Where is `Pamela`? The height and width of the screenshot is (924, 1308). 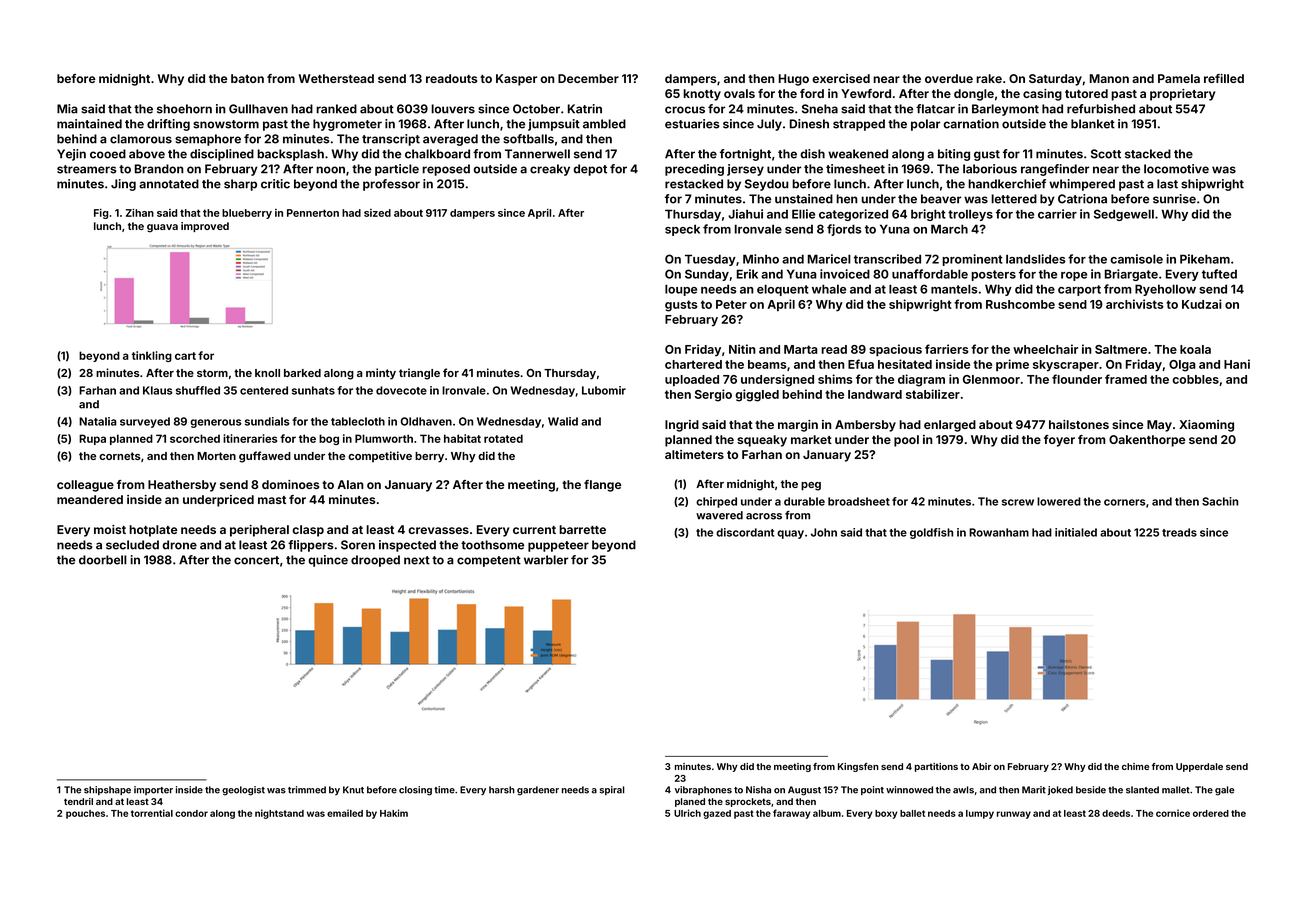 Pamela is located at coordinates (1179, 78).
